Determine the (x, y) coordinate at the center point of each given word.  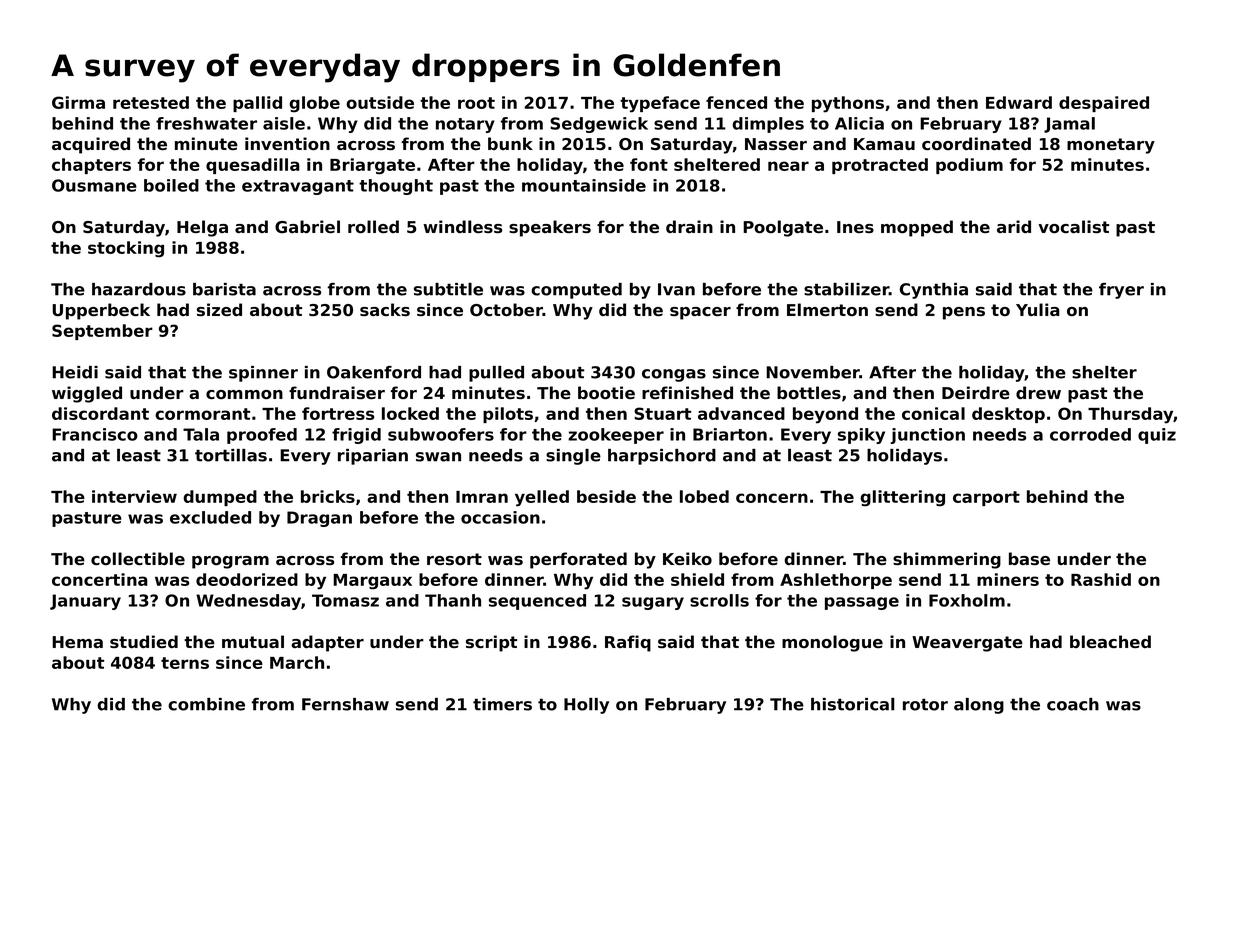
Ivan (676, 289)
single (573, 457)
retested (151, 102)
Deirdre (976, 392)
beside (606, 496)
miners (1008, 579)
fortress (338, 413)
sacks (385, 309)
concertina (100, 579)
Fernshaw (345, 704)
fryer (1121, 291)
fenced (736, 102)
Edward (1019, 102)
